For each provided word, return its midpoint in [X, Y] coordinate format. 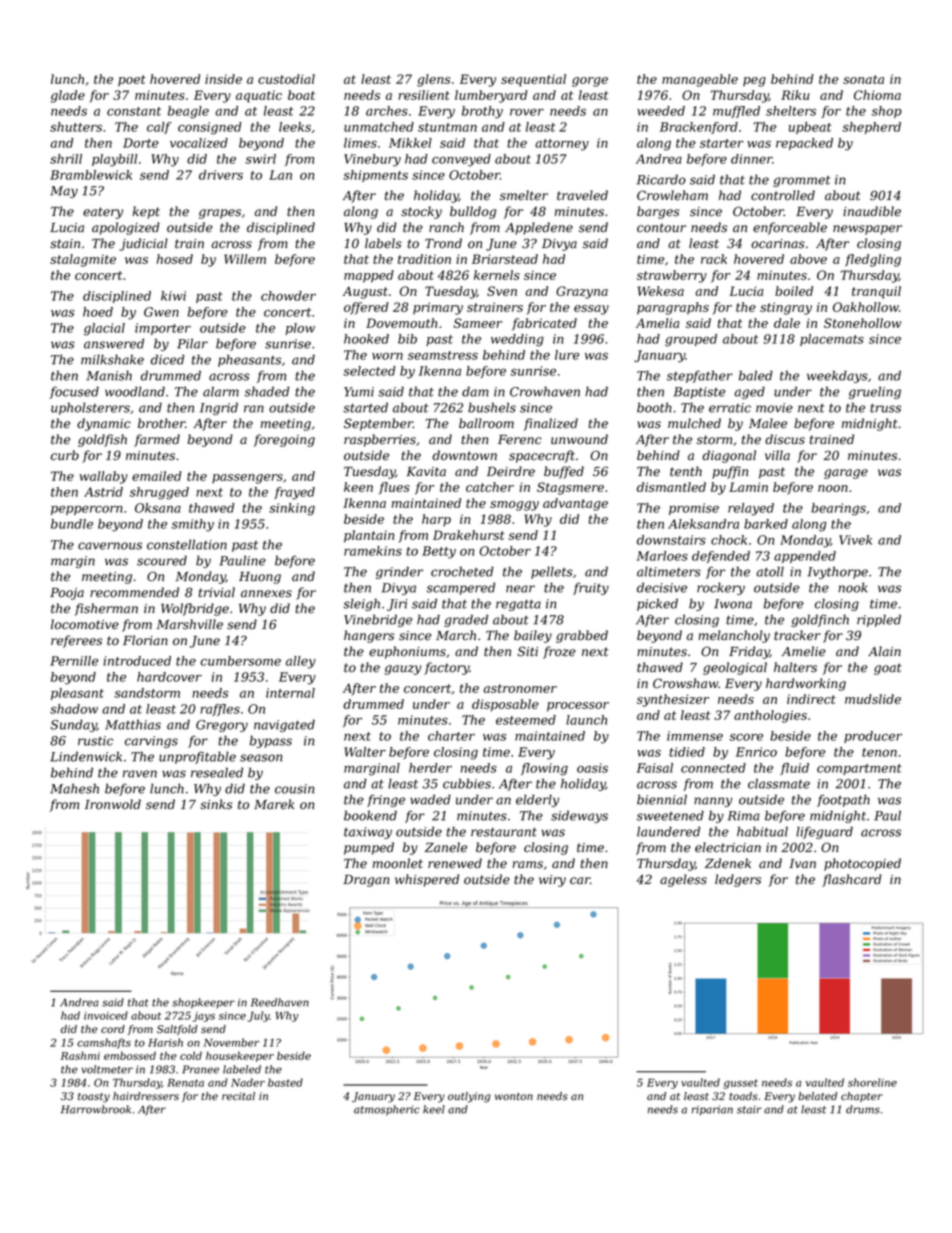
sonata [863, 79]
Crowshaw [685, 683]
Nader [248, 1082]
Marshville [189, 624]
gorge [590, 82]
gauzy [402, 670]
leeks [295, 127]
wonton [514, 1096]
